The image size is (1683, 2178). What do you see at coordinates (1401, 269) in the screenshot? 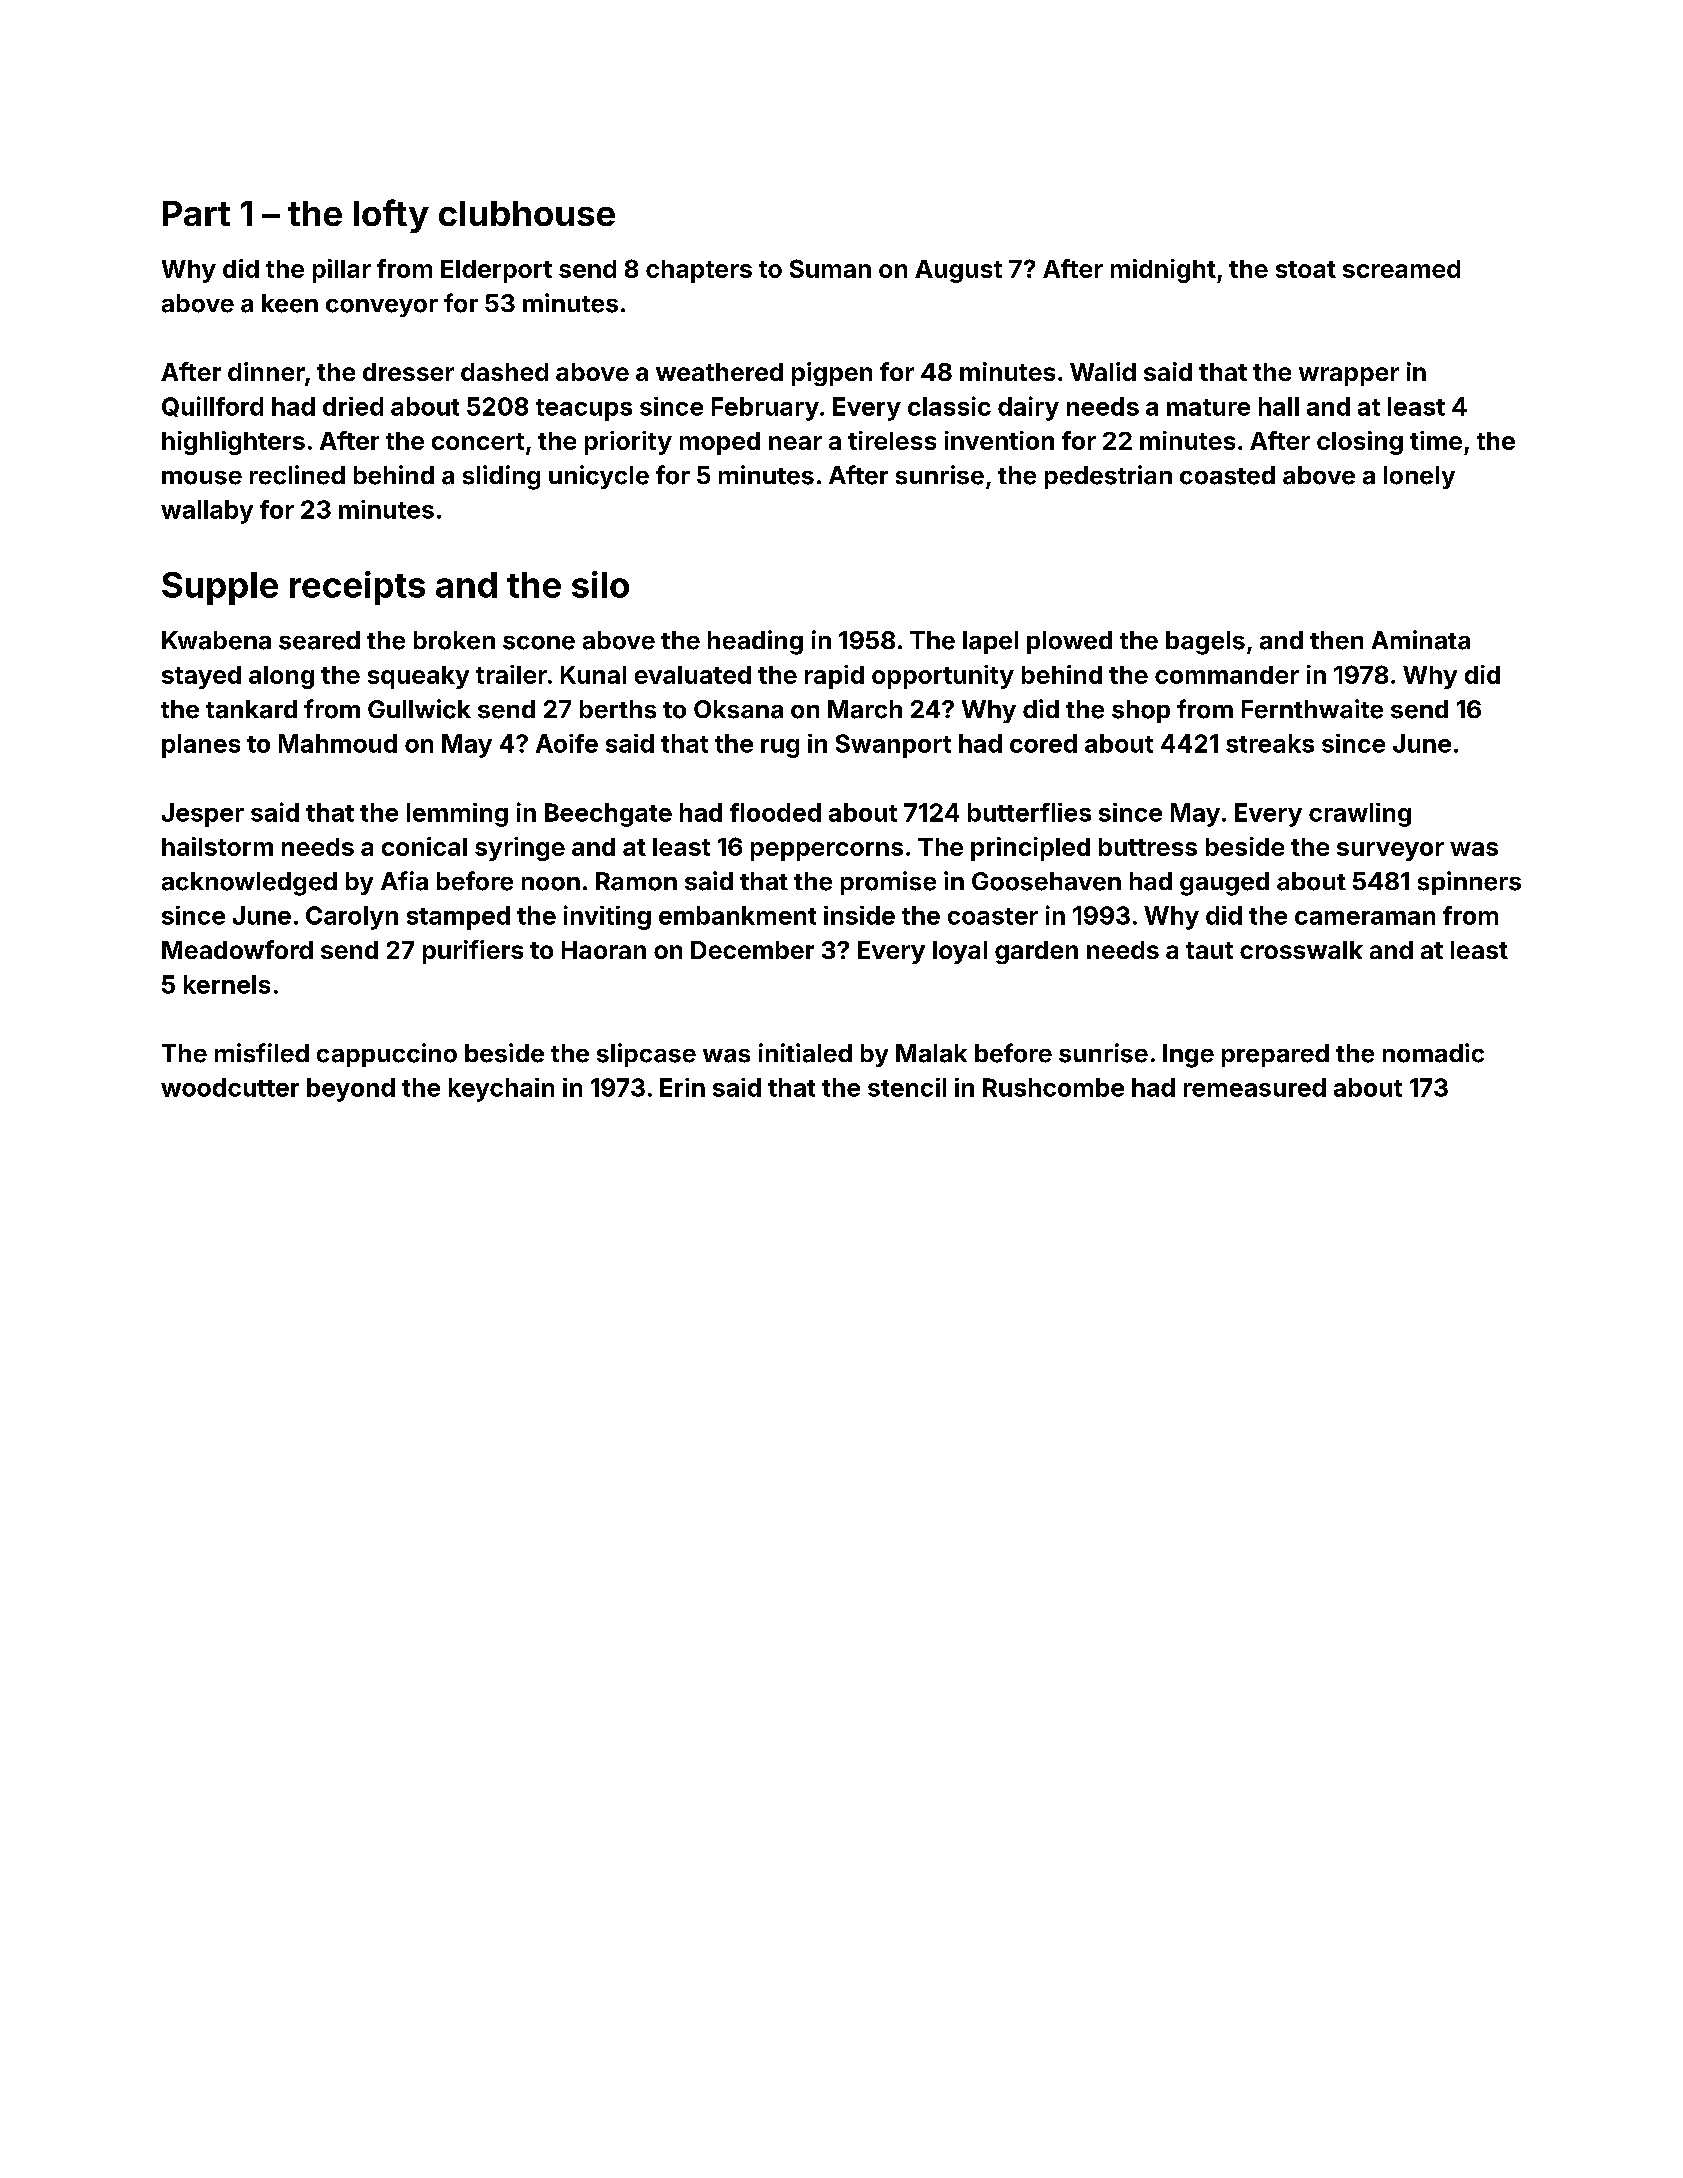
I see `screamed` at bounding box center [1401, 269].
